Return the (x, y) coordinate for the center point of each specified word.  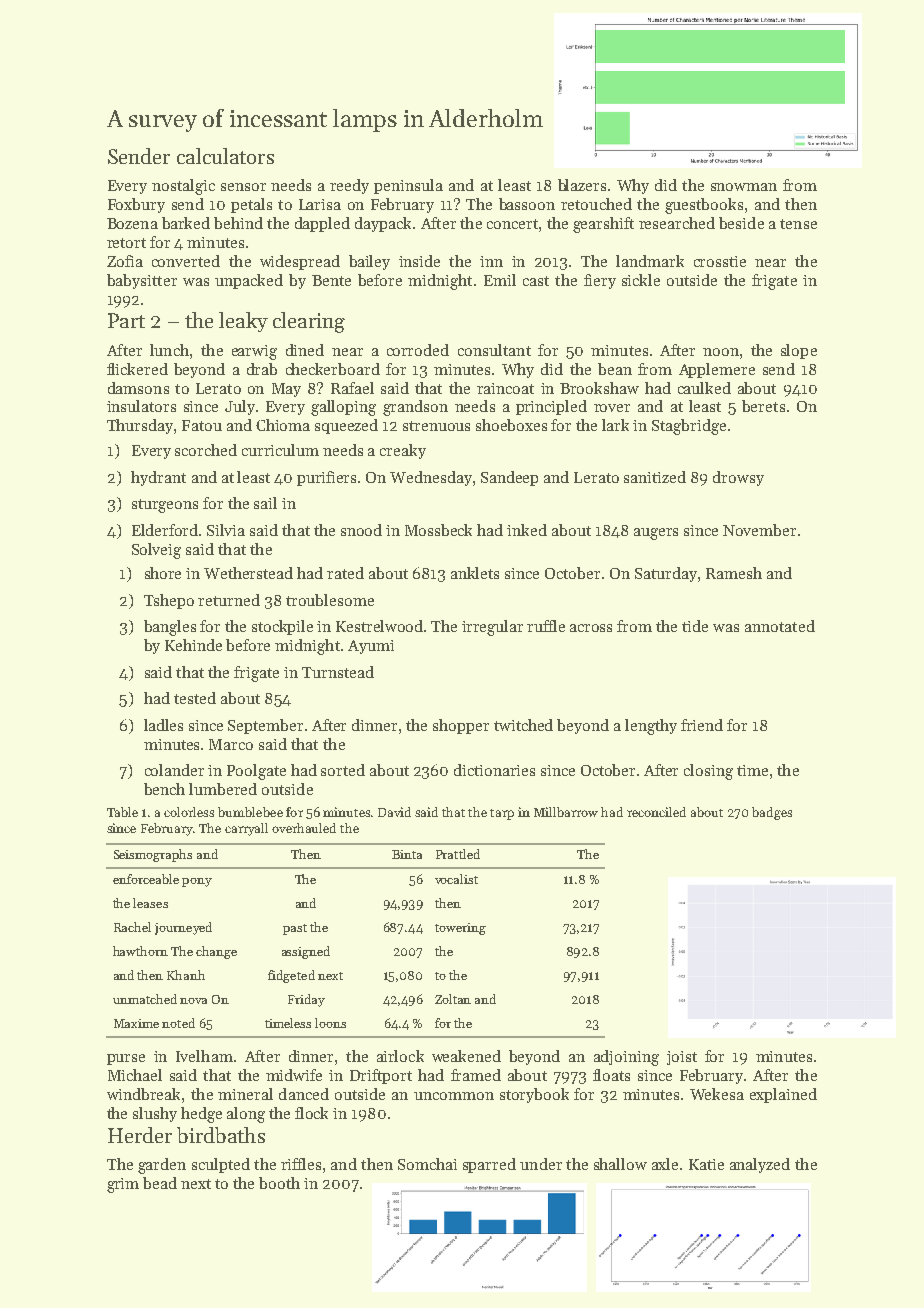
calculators (225, 156)
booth (279, 1183)
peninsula (408, 186)
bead (160, 1183)
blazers (582, 185)
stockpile (282, 627)
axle (665, 1164)
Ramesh (734, 573)
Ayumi (371, 647)
